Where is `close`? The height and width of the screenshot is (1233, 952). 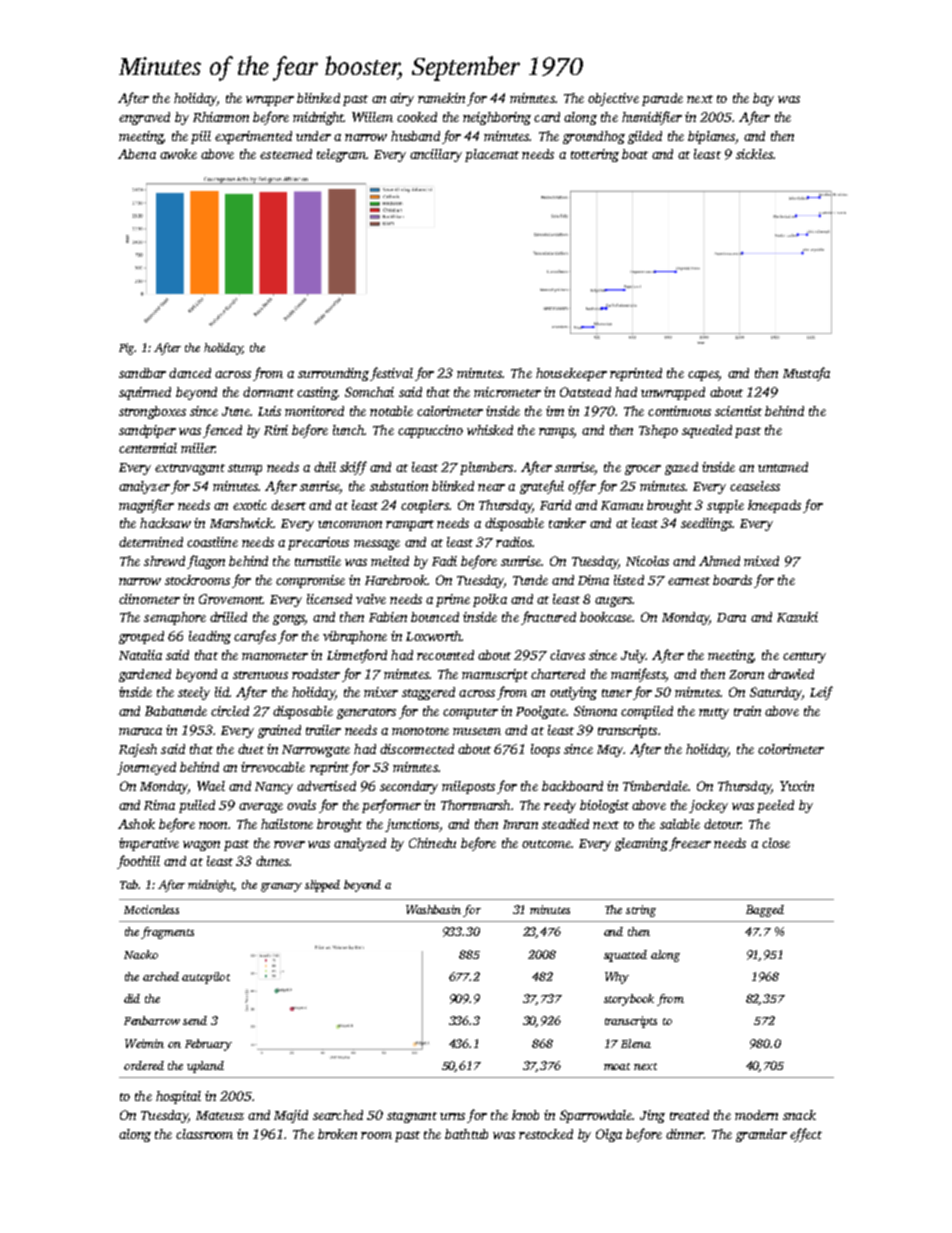
close is located at coordinates (776, 843).
